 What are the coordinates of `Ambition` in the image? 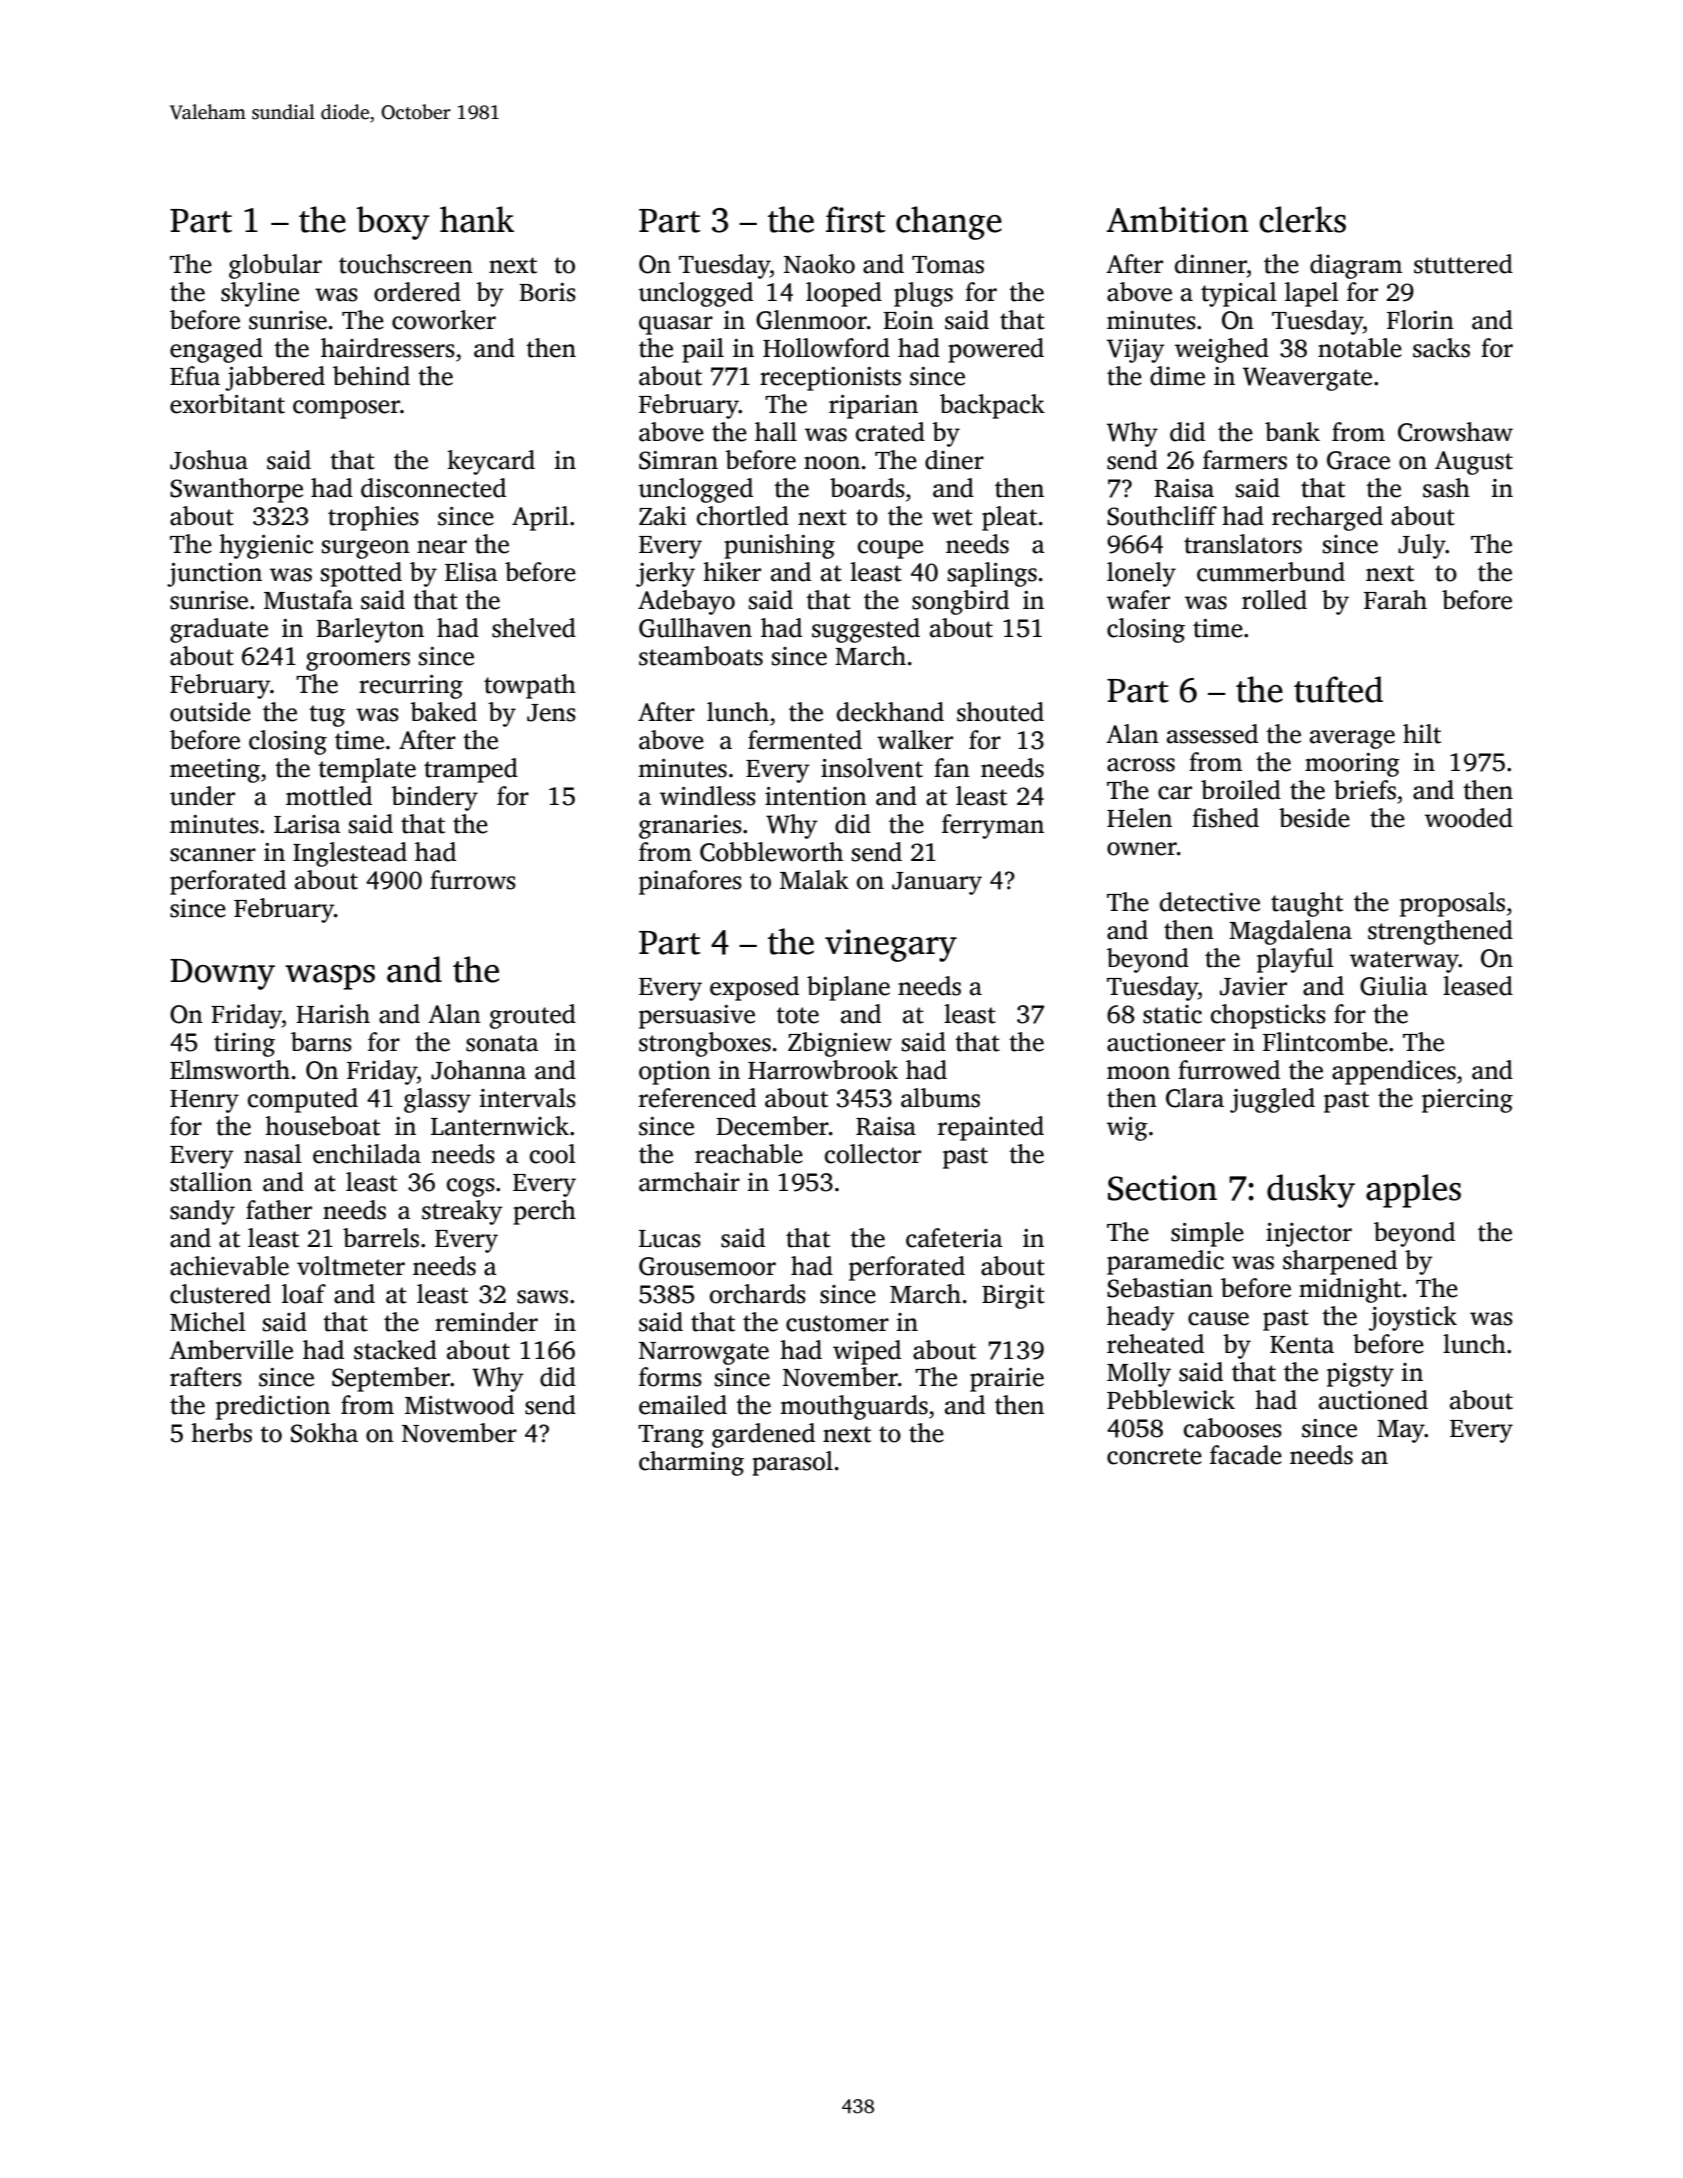 It's located at (1177, 219).
